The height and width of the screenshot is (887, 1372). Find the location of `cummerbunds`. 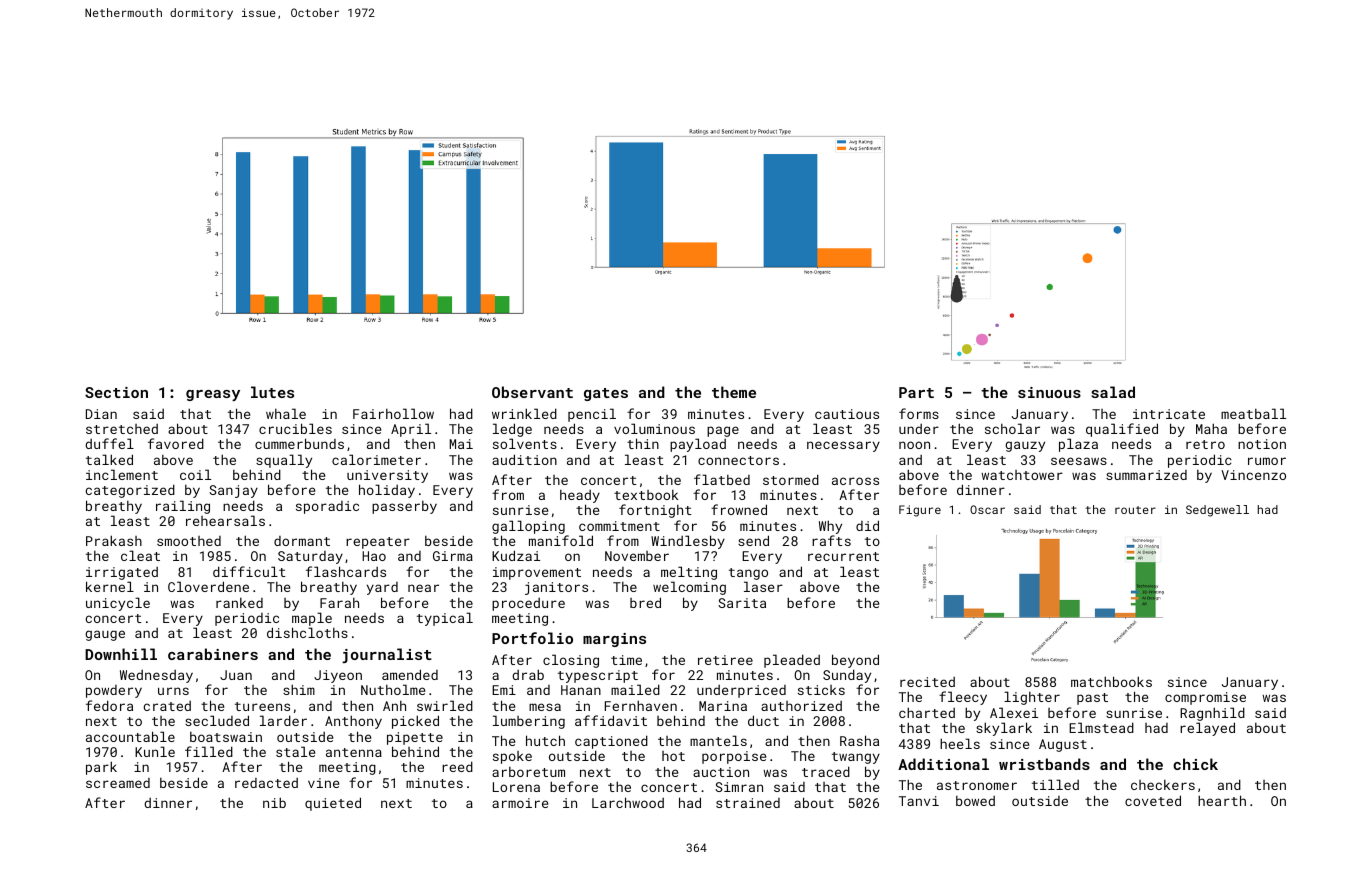

cummerbunds is located at coordinates (299, 443).
